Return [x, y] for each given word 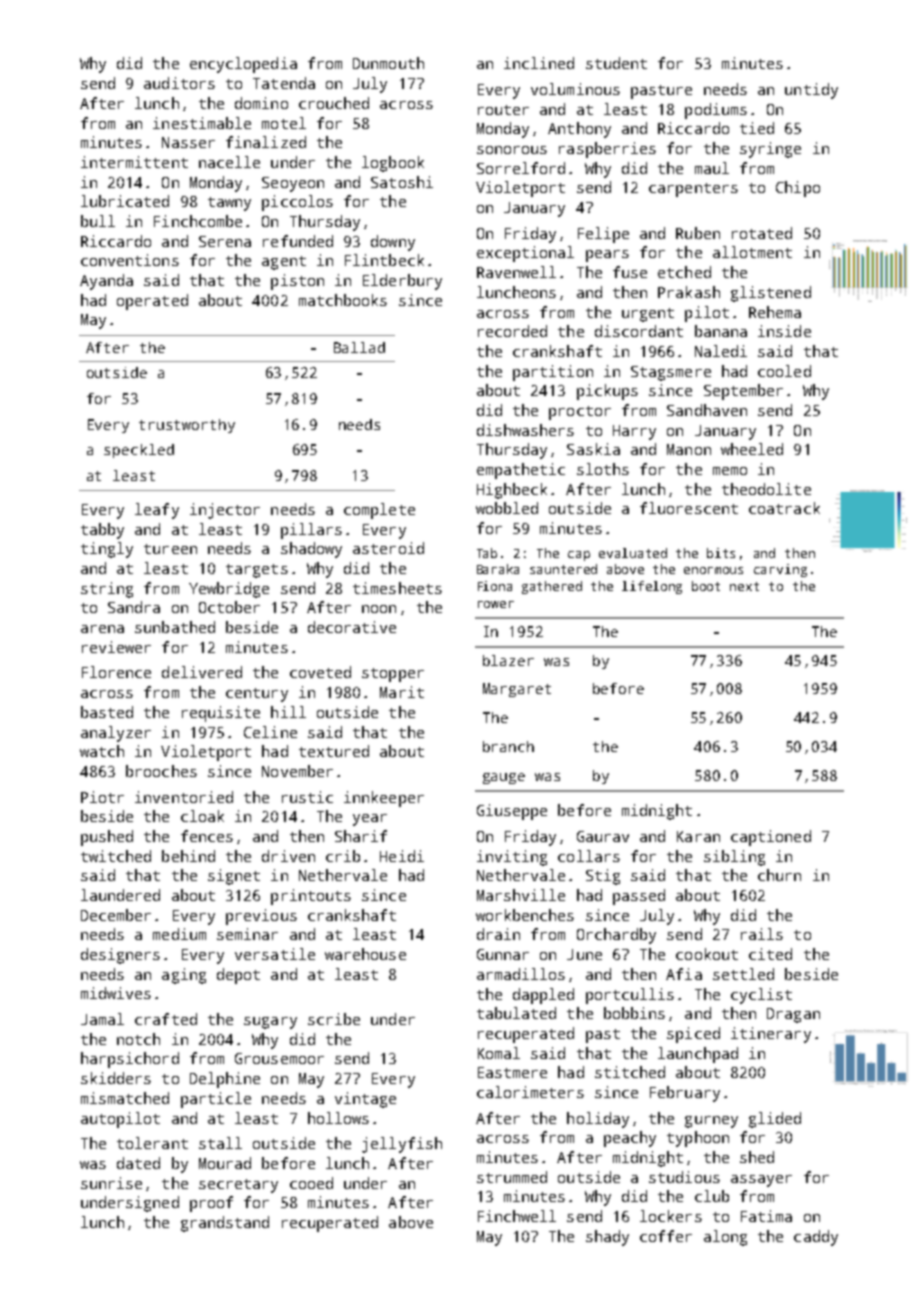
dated [138, 1163]
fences [207, 836]
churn [779, 875]
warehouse [365, 954]
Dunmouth [388, 63]
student [616, 63]
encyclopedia [243, 65]
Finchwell [517, 1216]
